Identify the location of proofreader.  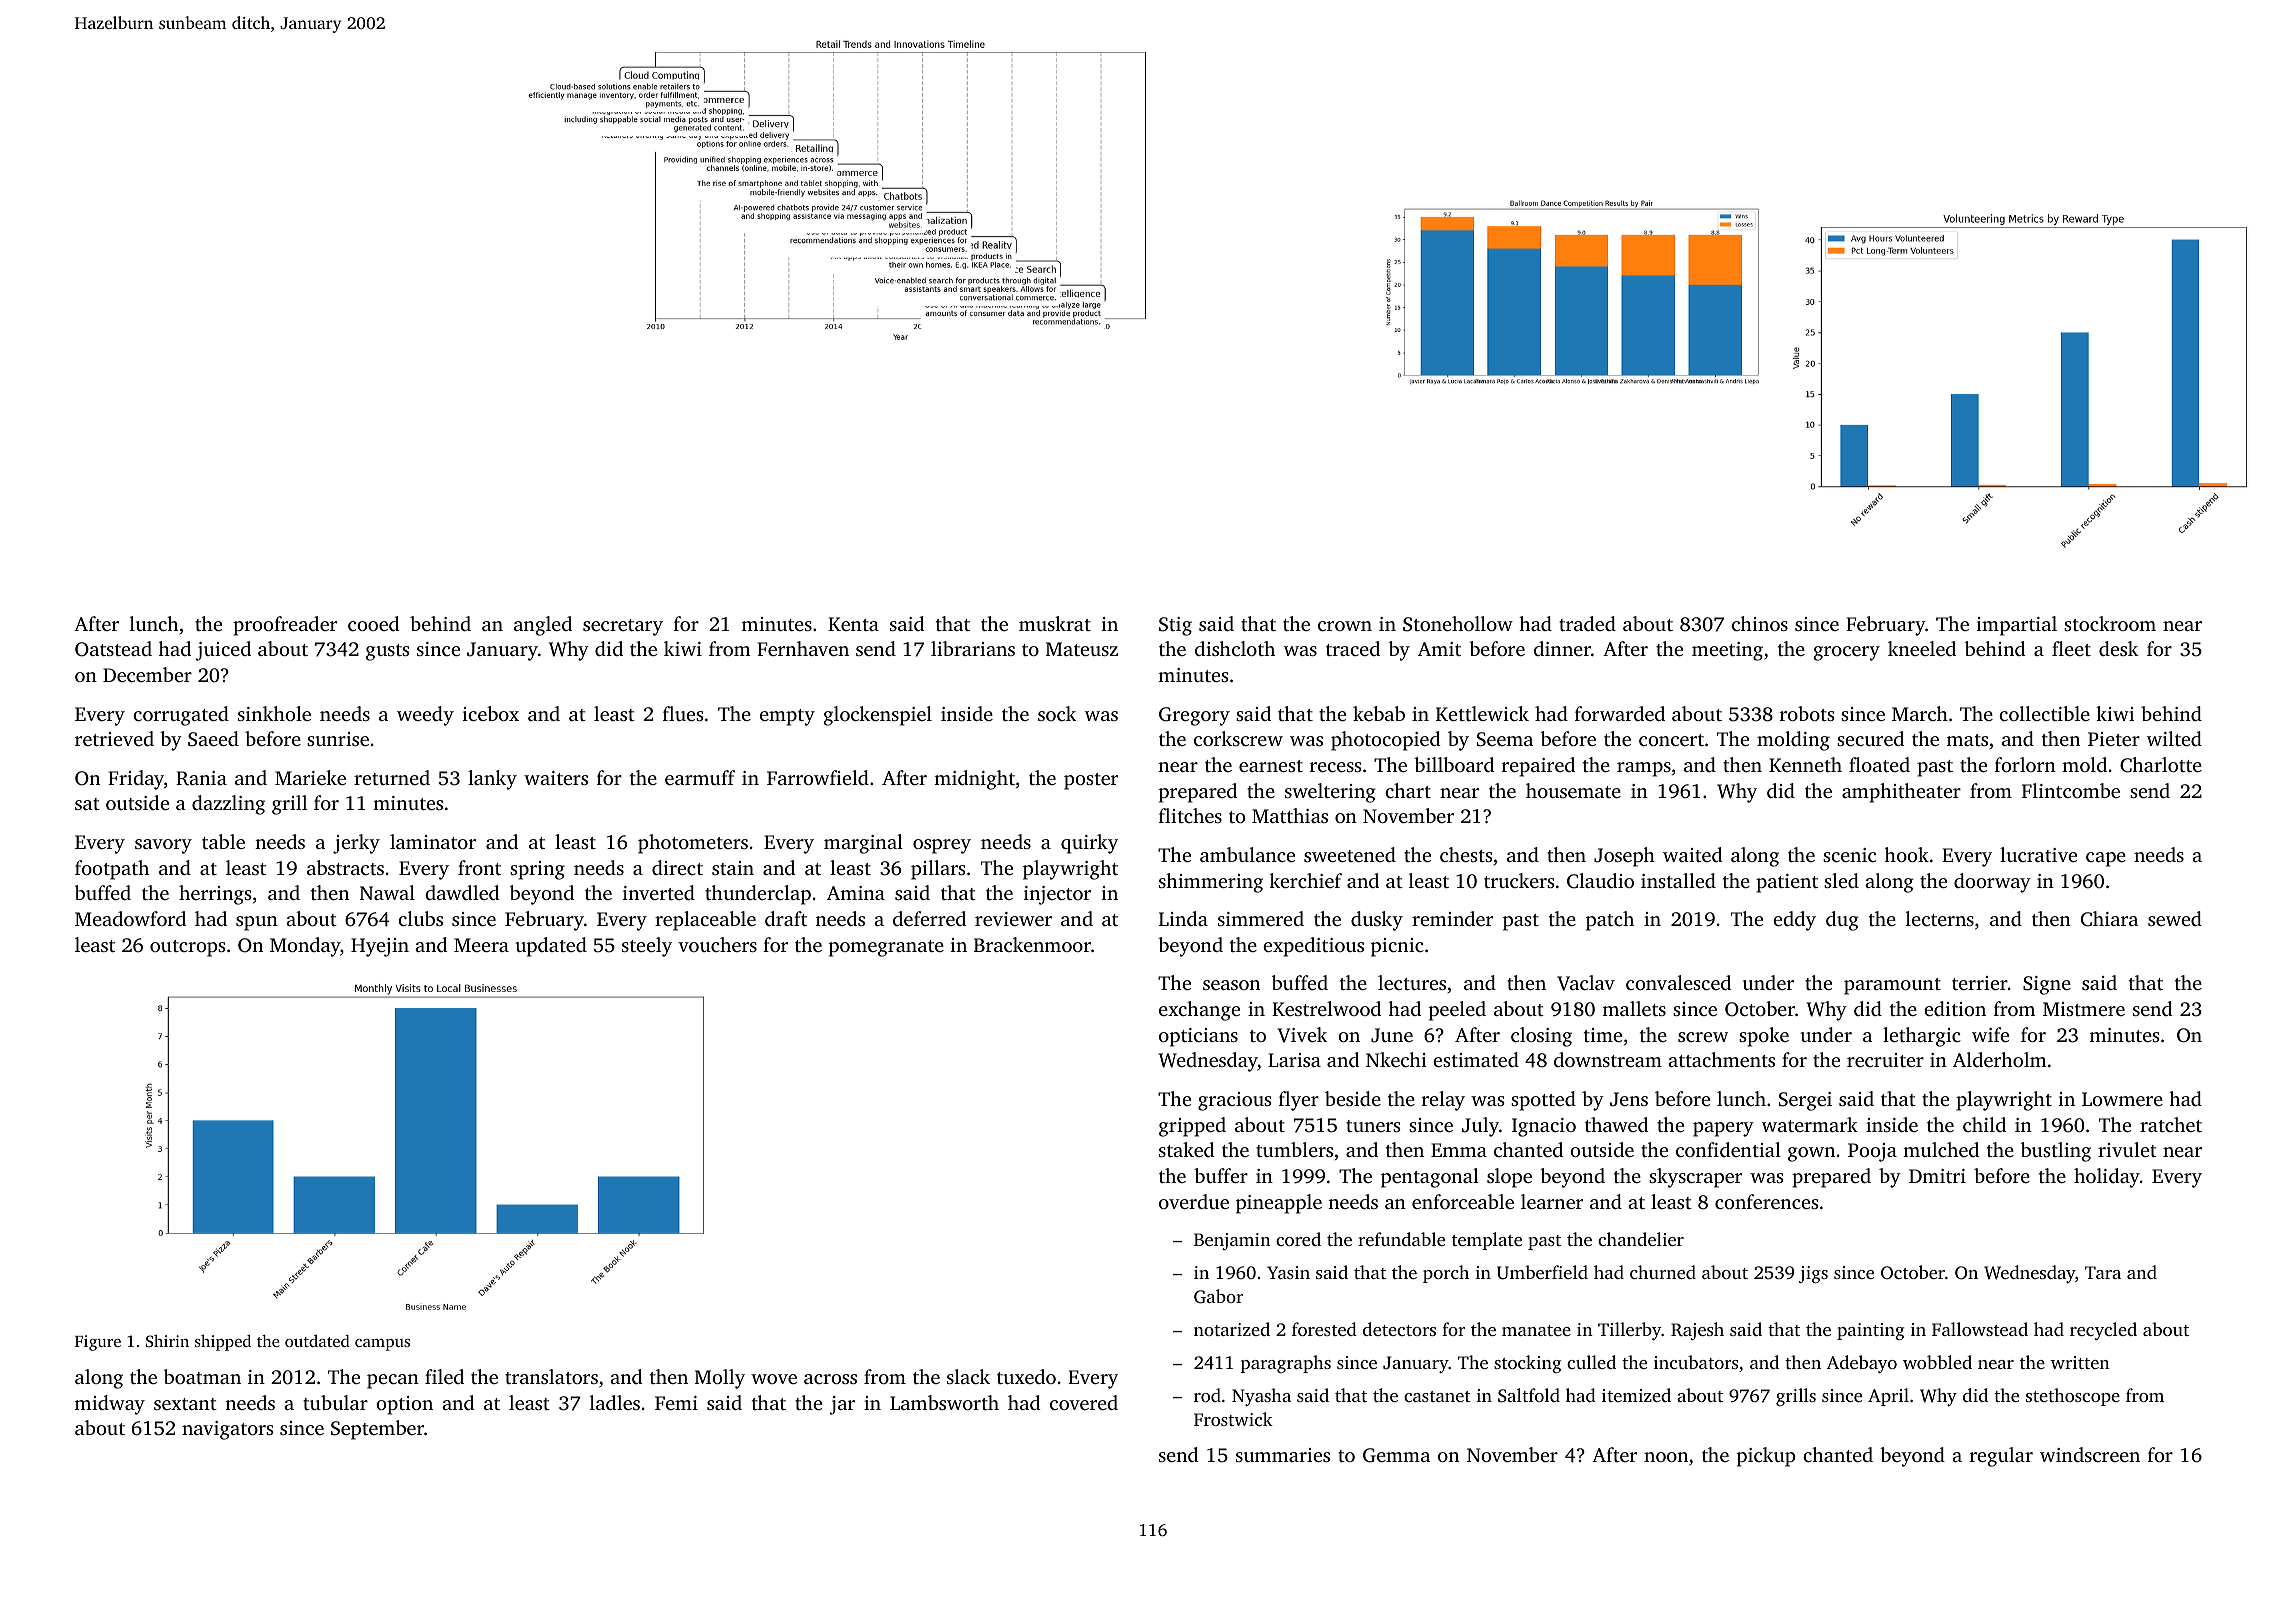
(285, 626).
